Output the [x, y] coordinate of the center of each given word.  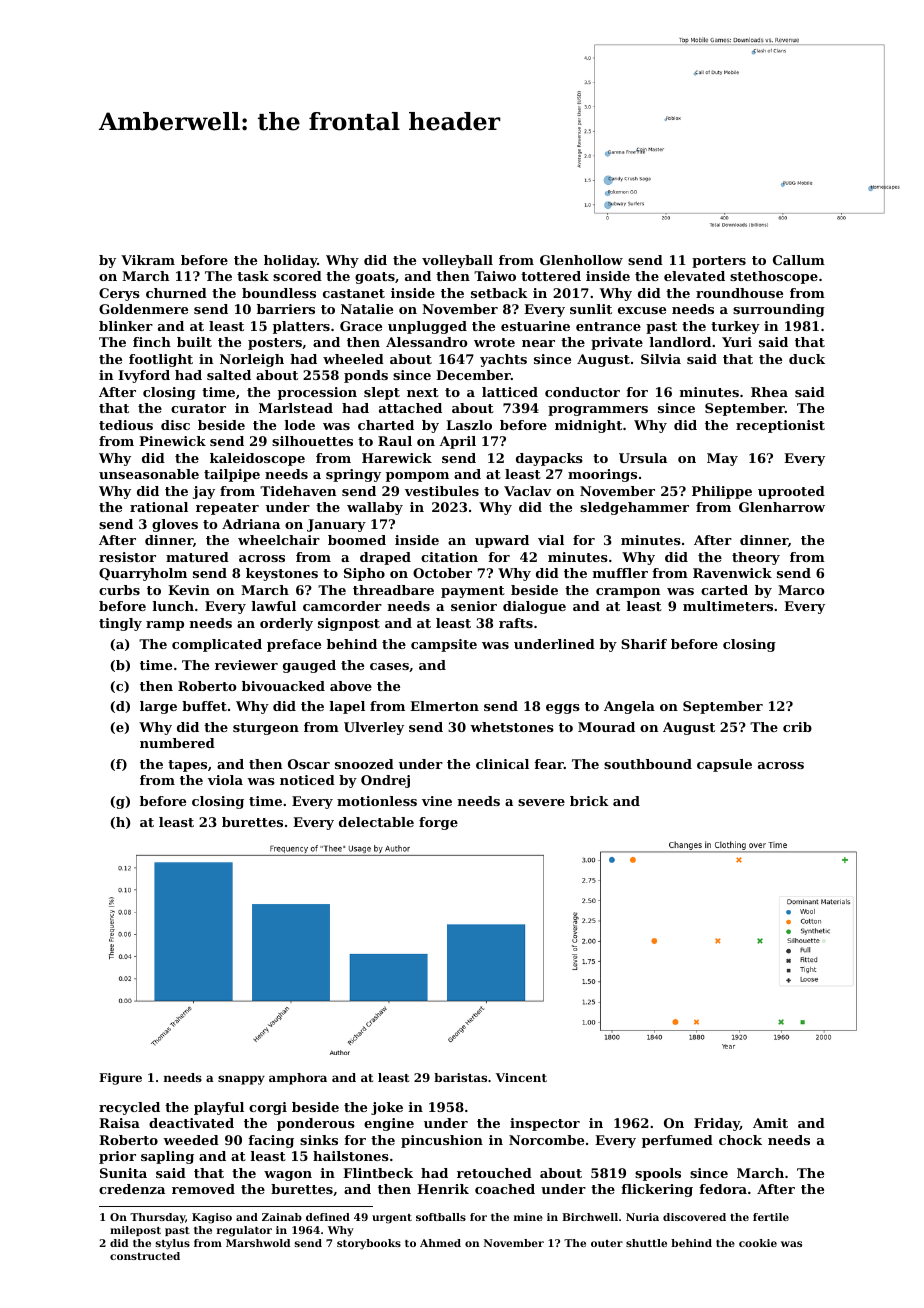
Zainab [282, 1217]
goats [375, 278]
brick [589, 801]
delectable [376, 822]
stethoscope [774, 277]
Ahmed [440, 1243]
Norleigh [252, 360]
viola [225, 780]
